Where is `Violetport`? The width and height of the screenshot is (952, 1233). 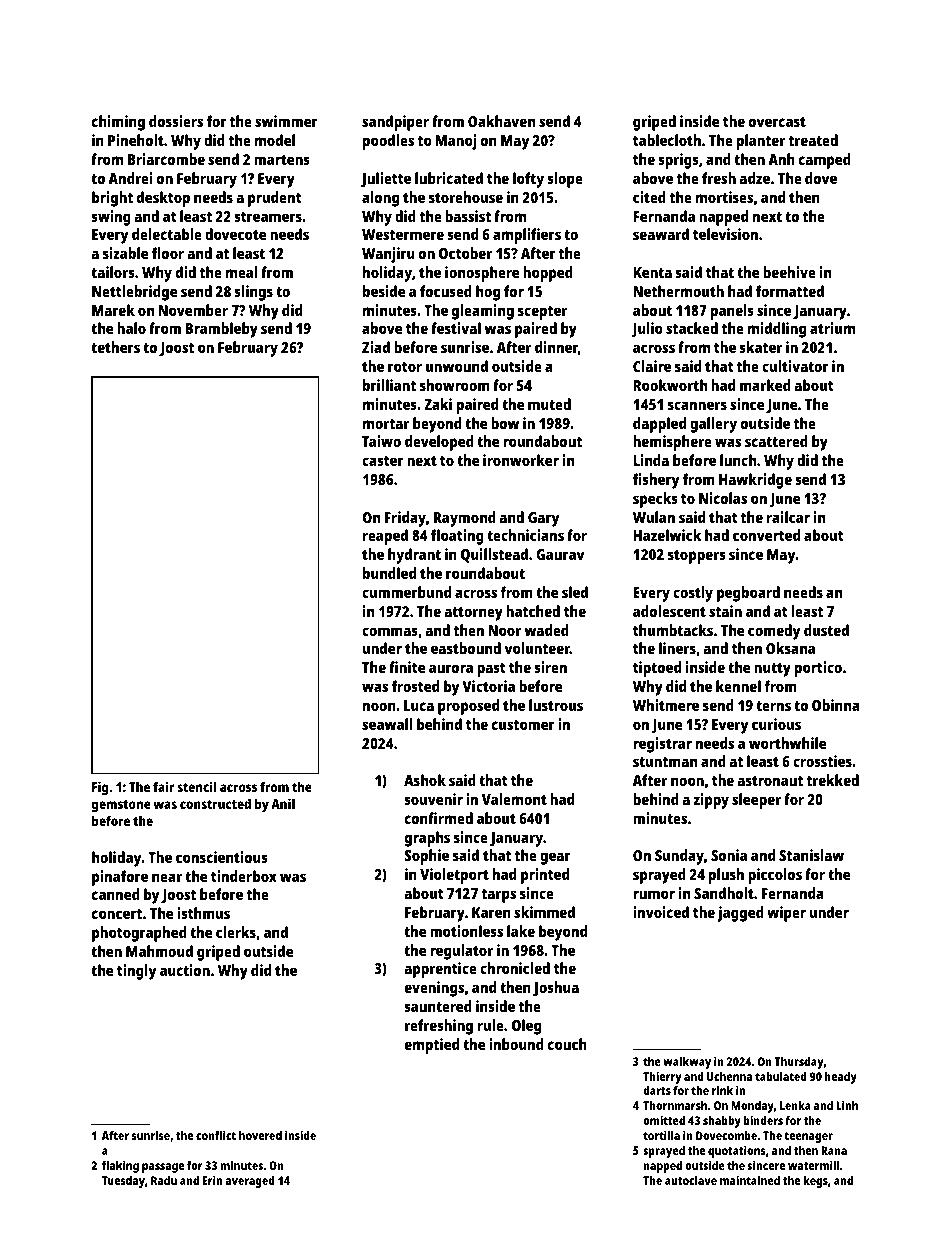 Violetport is located at coordinates (454, 876).
